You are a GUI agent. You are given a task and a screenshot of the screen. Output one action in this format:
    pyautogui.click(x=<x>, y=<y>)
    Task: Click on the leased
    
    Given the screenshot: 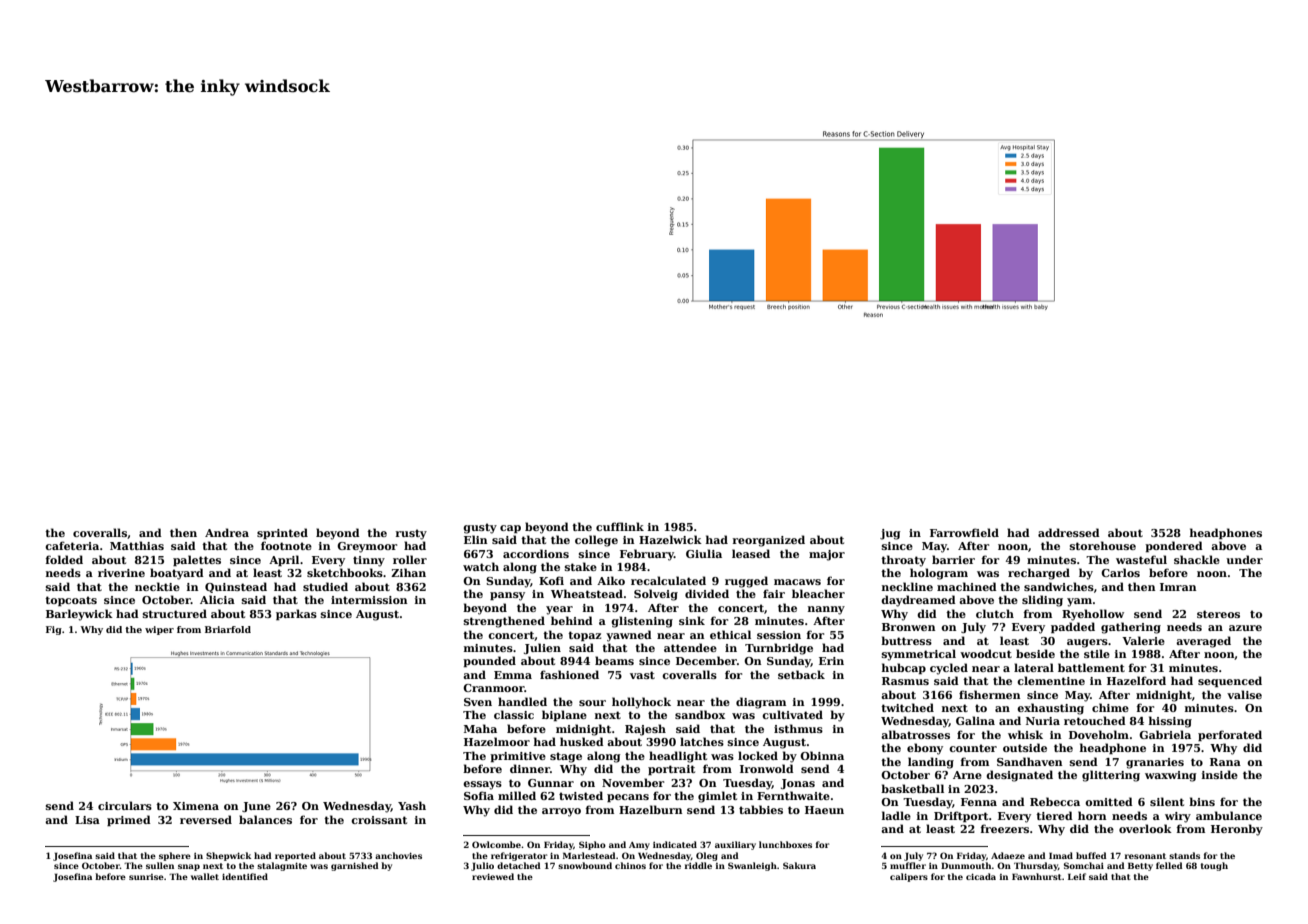 What is the action you would take?
    pyautogui.click(x=751, y=553)
